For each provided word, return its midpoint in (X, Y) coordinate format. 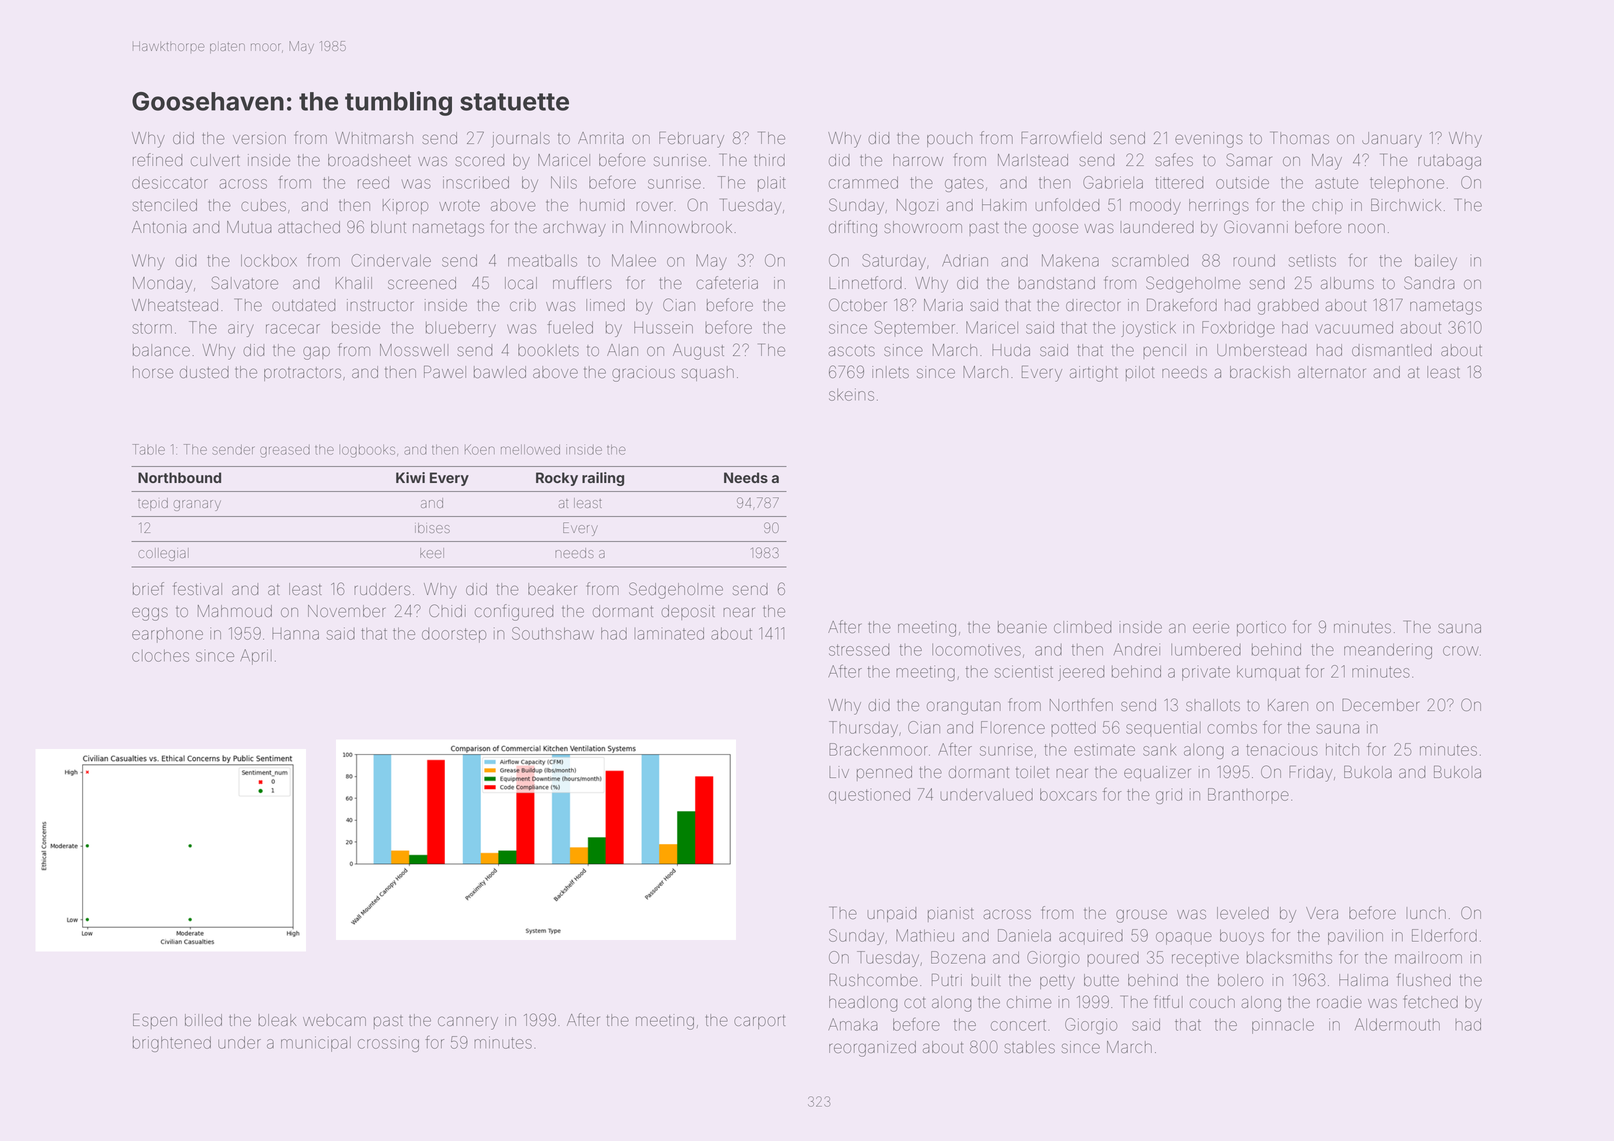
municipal (316, 1044)
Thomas (1299, 137)
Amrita (601, 138)
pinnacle (1283, 1026)
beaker (552, 589)
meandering (1388, 651)
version (259, 138)
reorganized (872, 1049)
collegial (163, 554)
